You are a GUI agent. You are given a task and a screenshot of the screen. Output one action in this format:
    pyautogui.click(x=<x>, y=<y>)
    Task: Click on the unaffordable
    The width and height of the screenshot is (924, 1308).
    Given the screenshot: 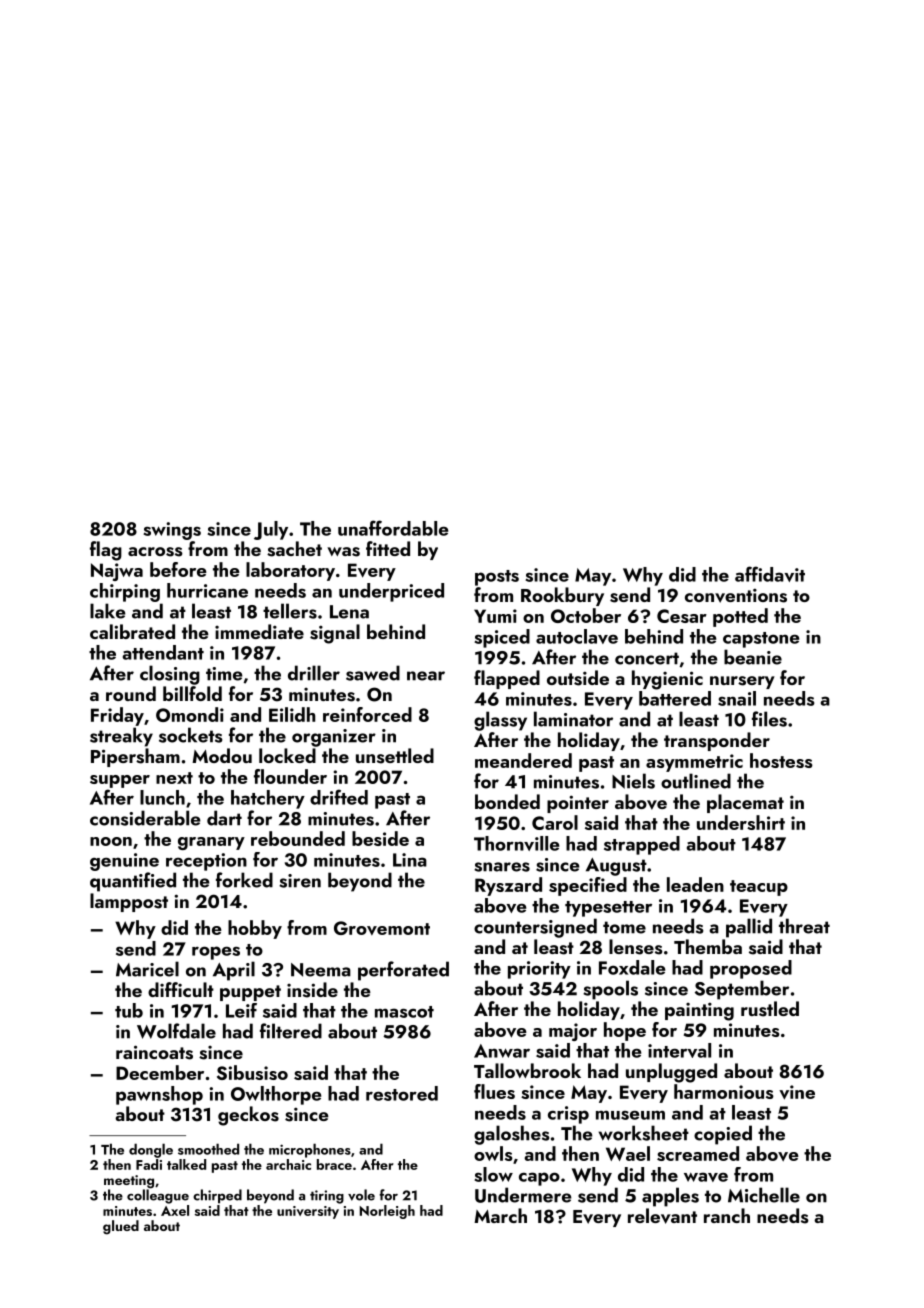 What is the action you would take?
    pyautogui.click(x=393, y=528)
